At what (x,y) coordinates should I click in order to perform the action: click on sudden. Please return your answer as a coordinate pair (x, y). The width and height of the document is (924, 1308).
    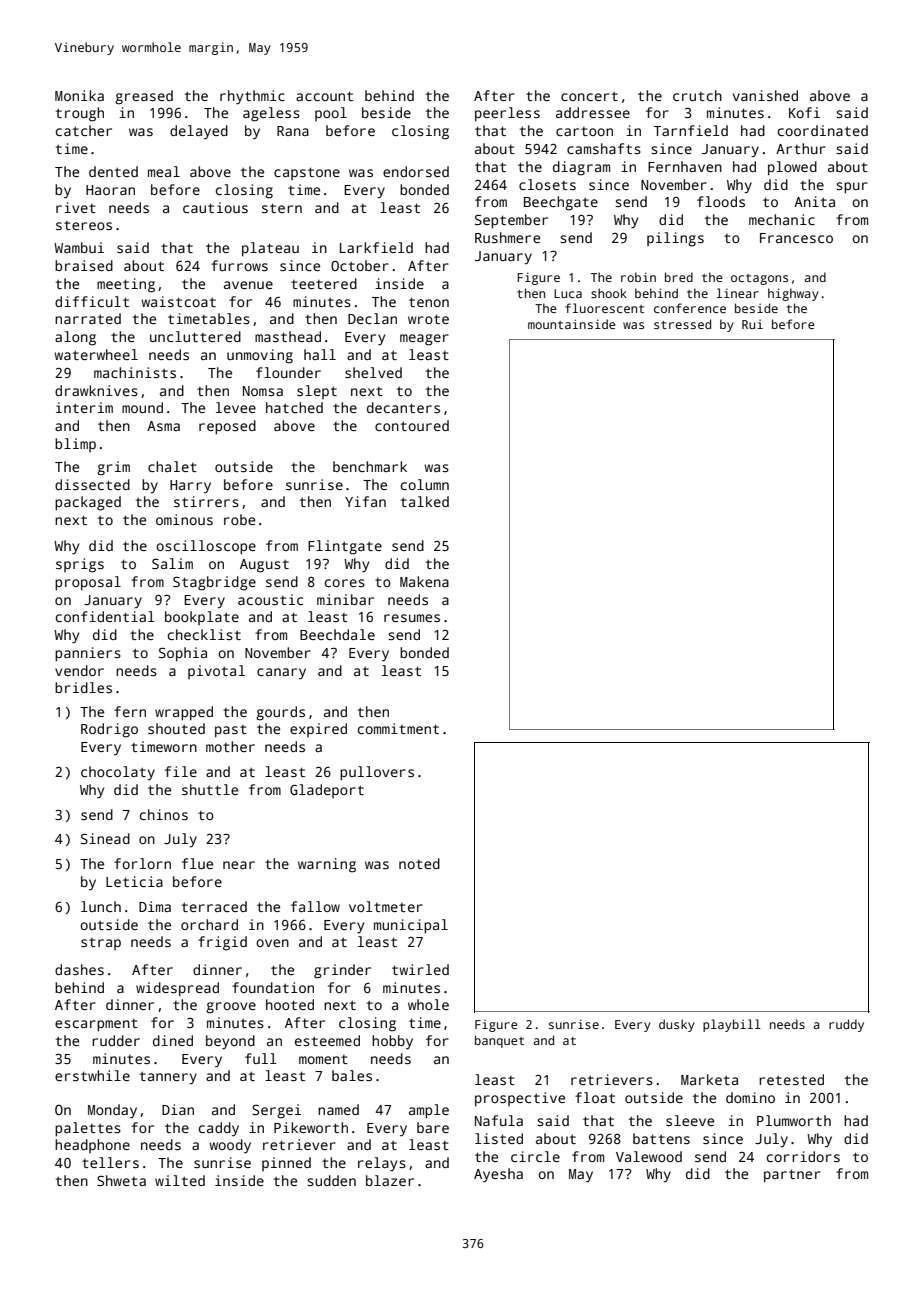
    Looking at the image, I should click on (331, 1180).
